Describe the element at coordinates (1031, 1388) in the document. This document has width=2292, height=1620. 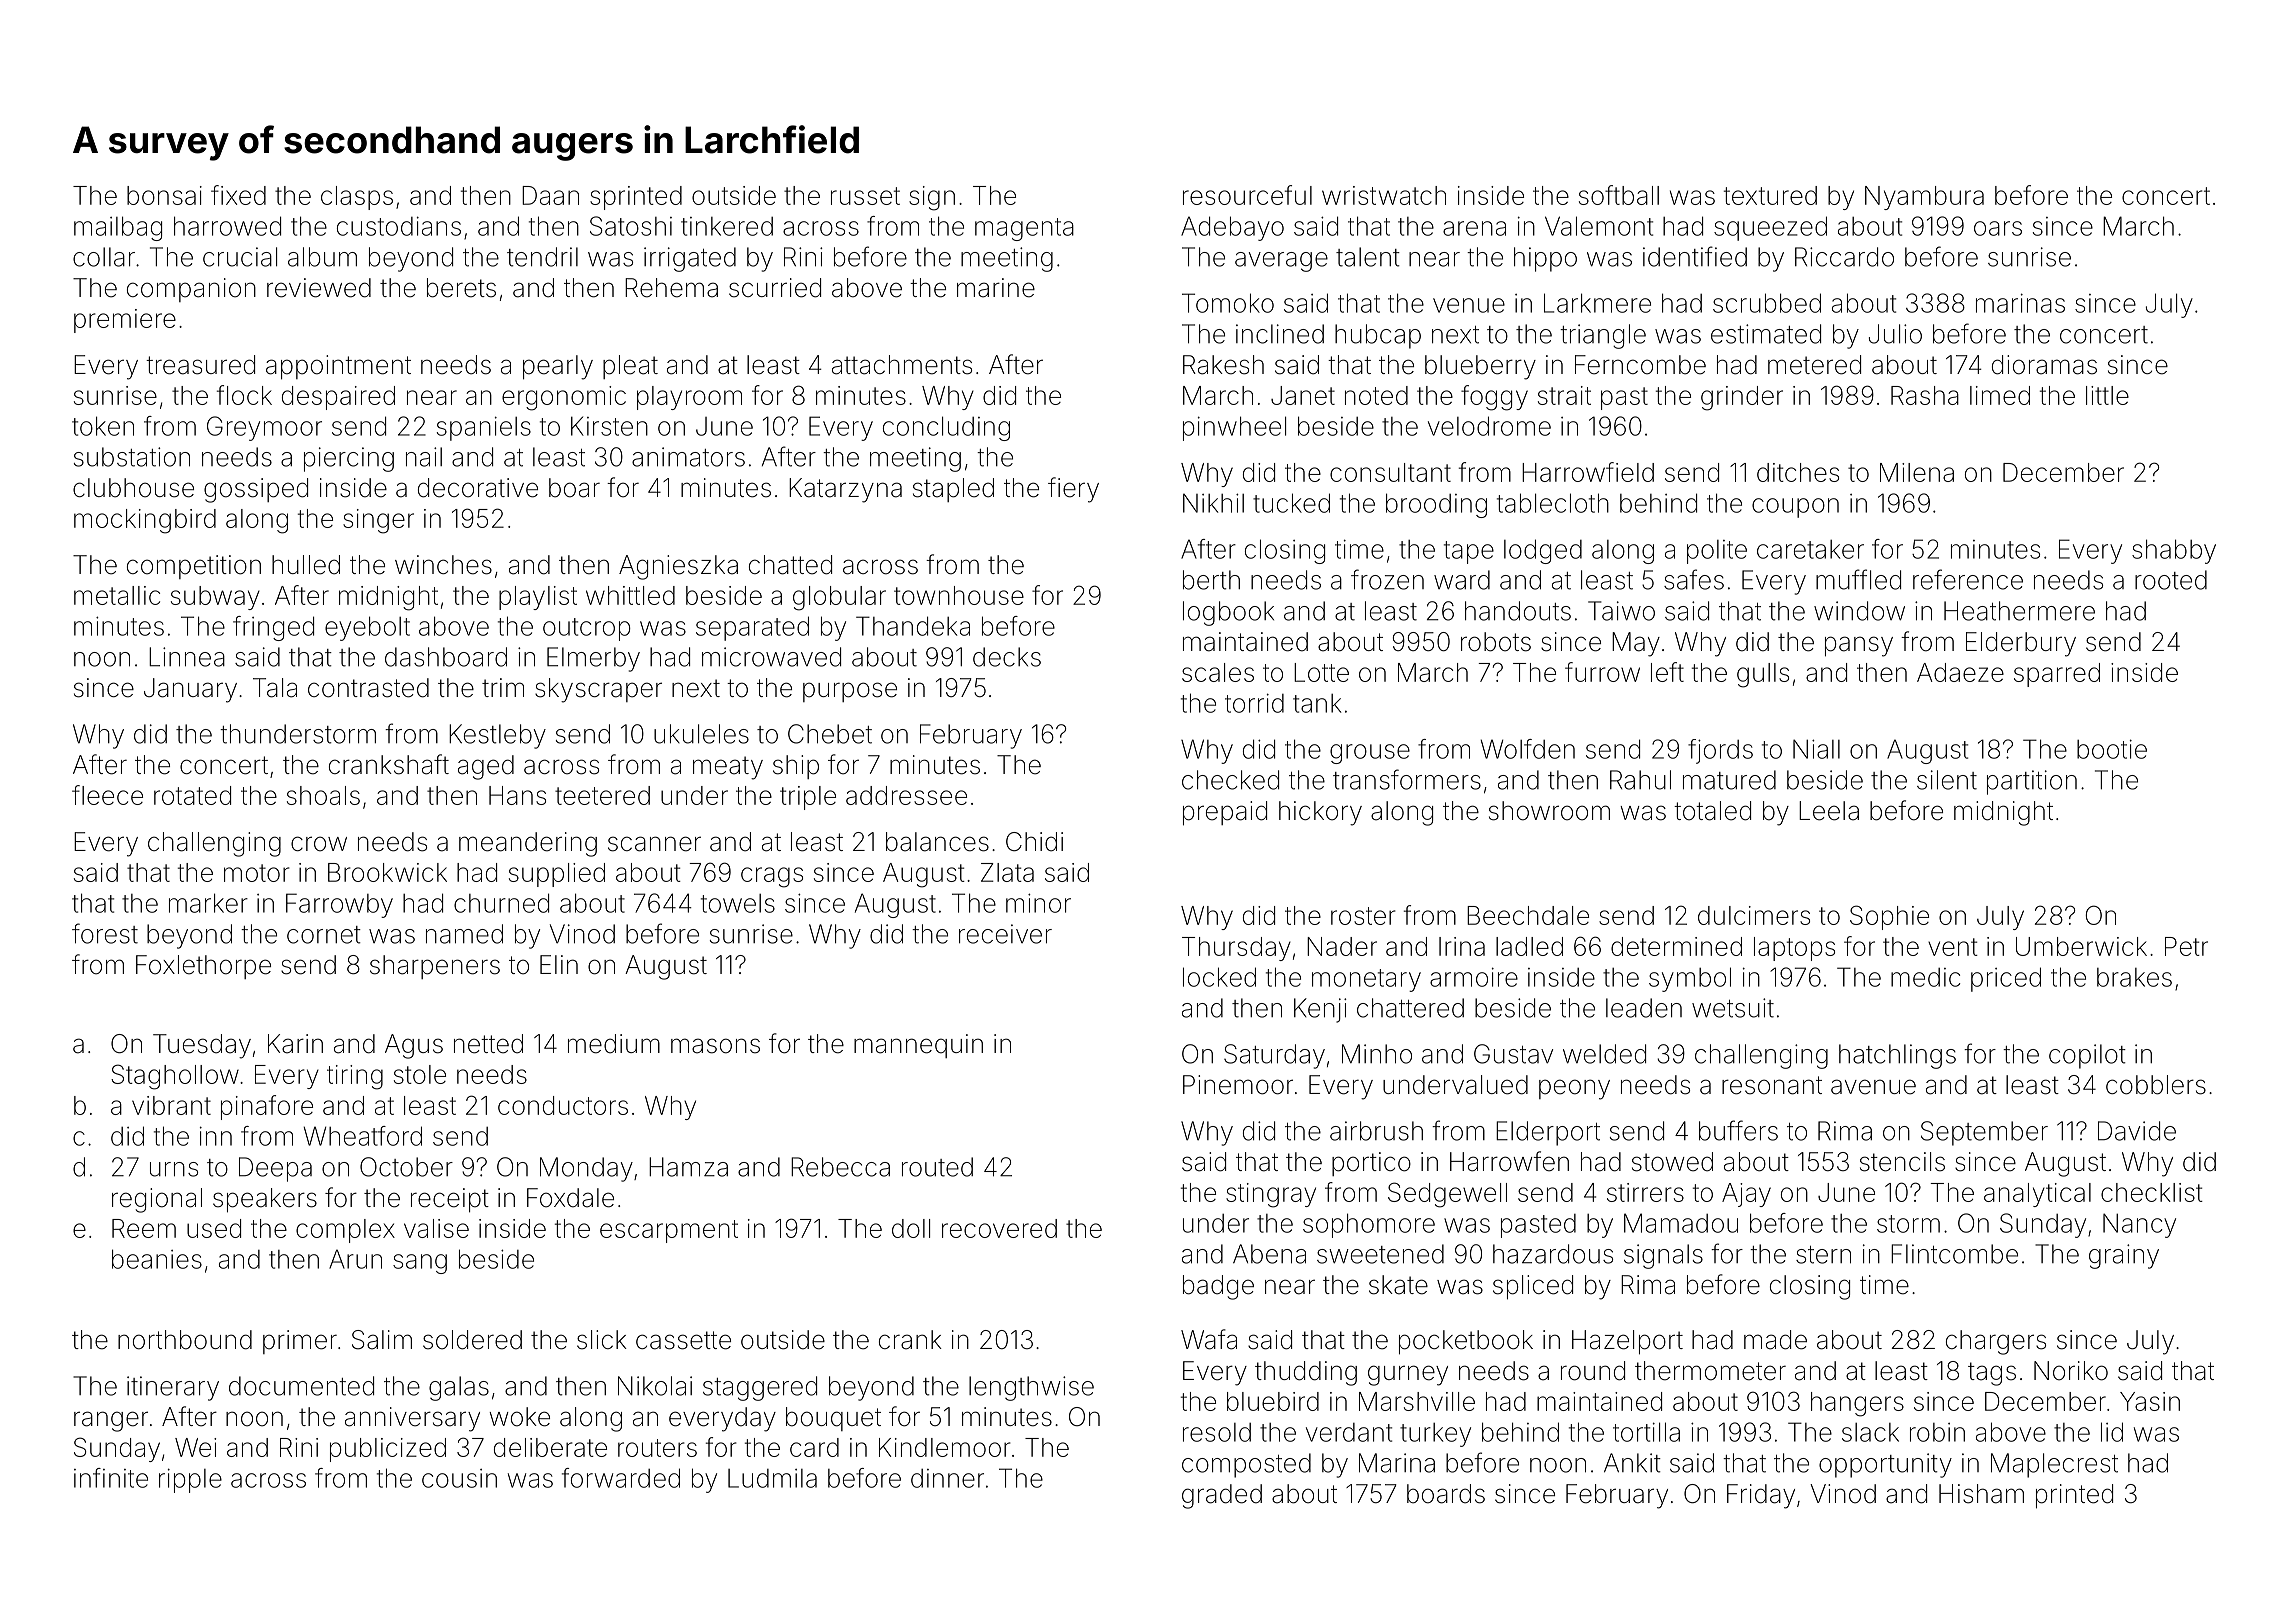
I see `lengthwise` at that location.
